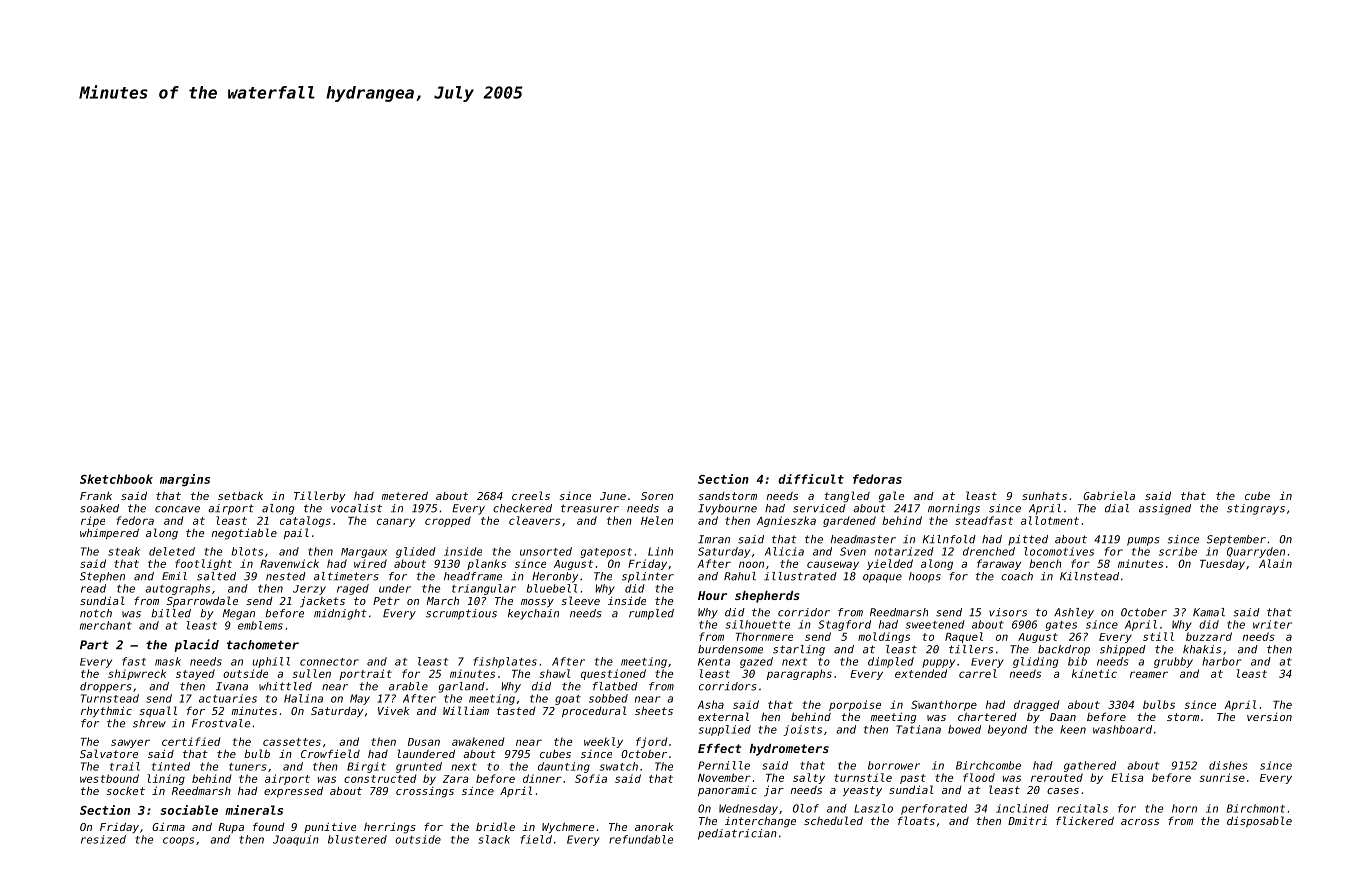 The width and height of the screenshot is (1372, 887). Describe the element at coordinates (178, 841) in the screenshot. I see `coops` at that location.
